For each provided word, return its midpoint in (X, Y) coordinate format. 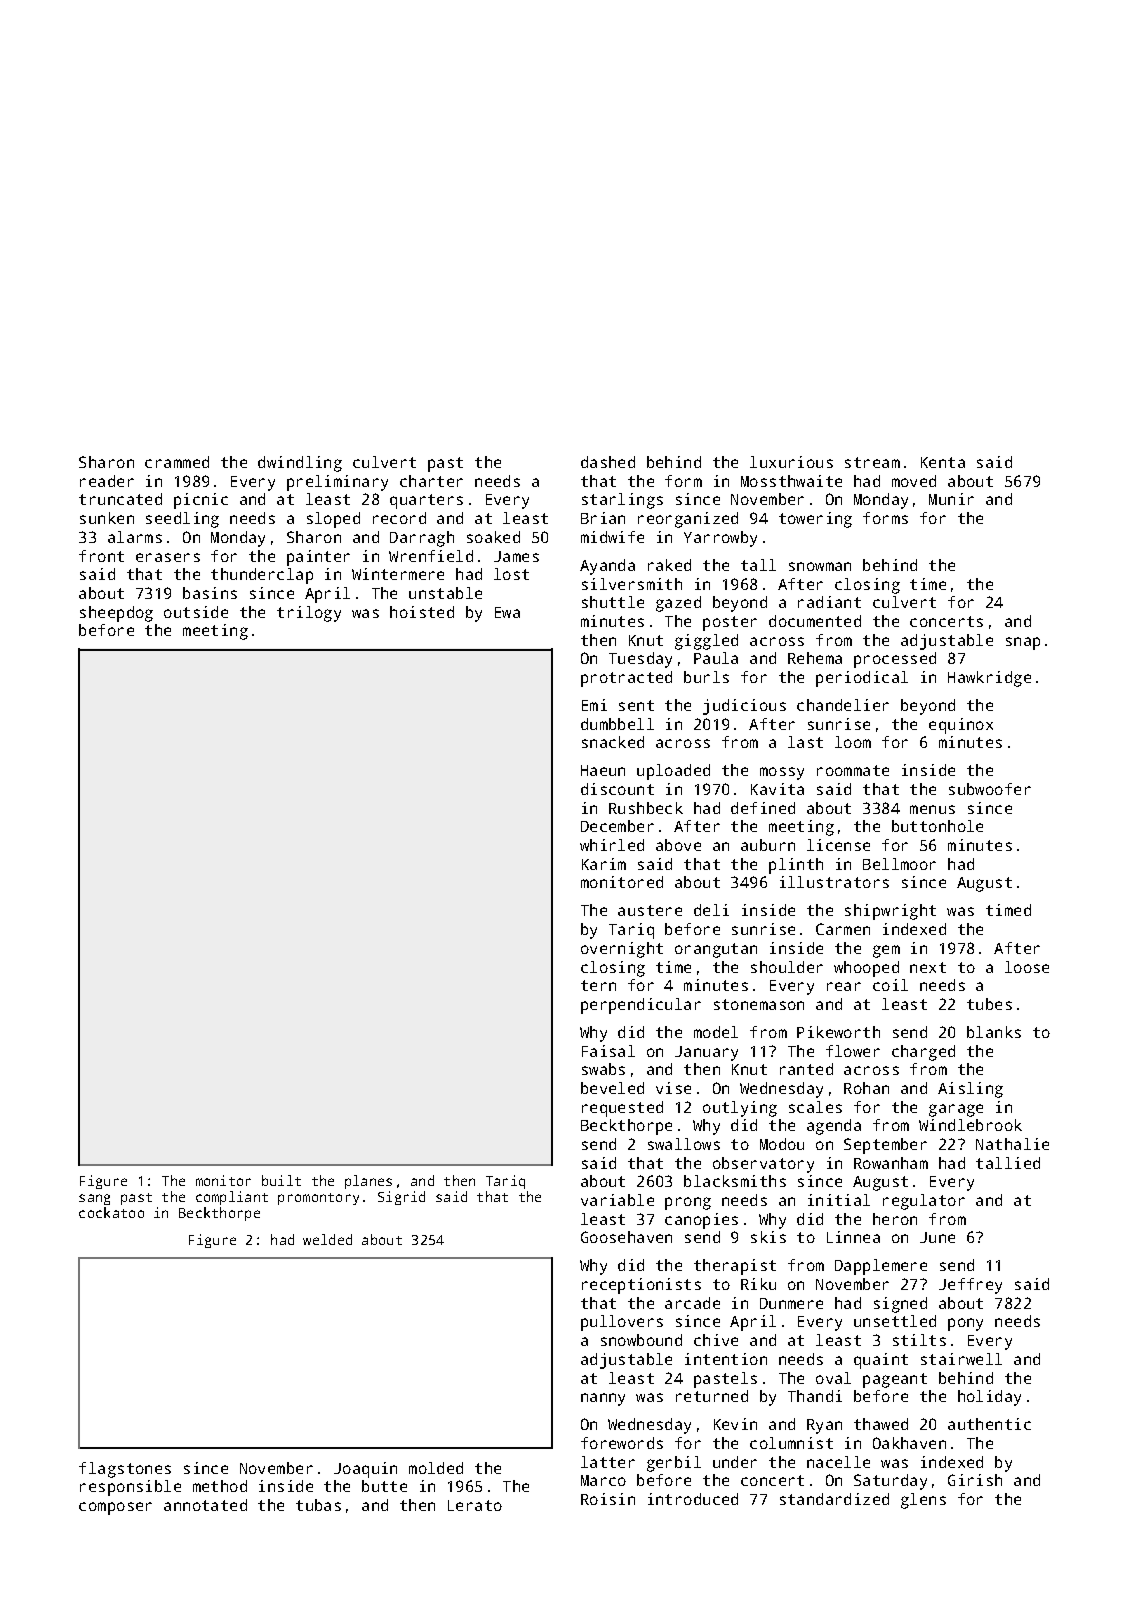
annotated (205, 1505)
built (281, 1180)
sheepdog (116, 614)
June (937, 1237)
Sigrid (401, 1198)
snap (1023, 643)
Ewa (507, 612)
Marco (603, 1480)
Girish (975, 1480)
